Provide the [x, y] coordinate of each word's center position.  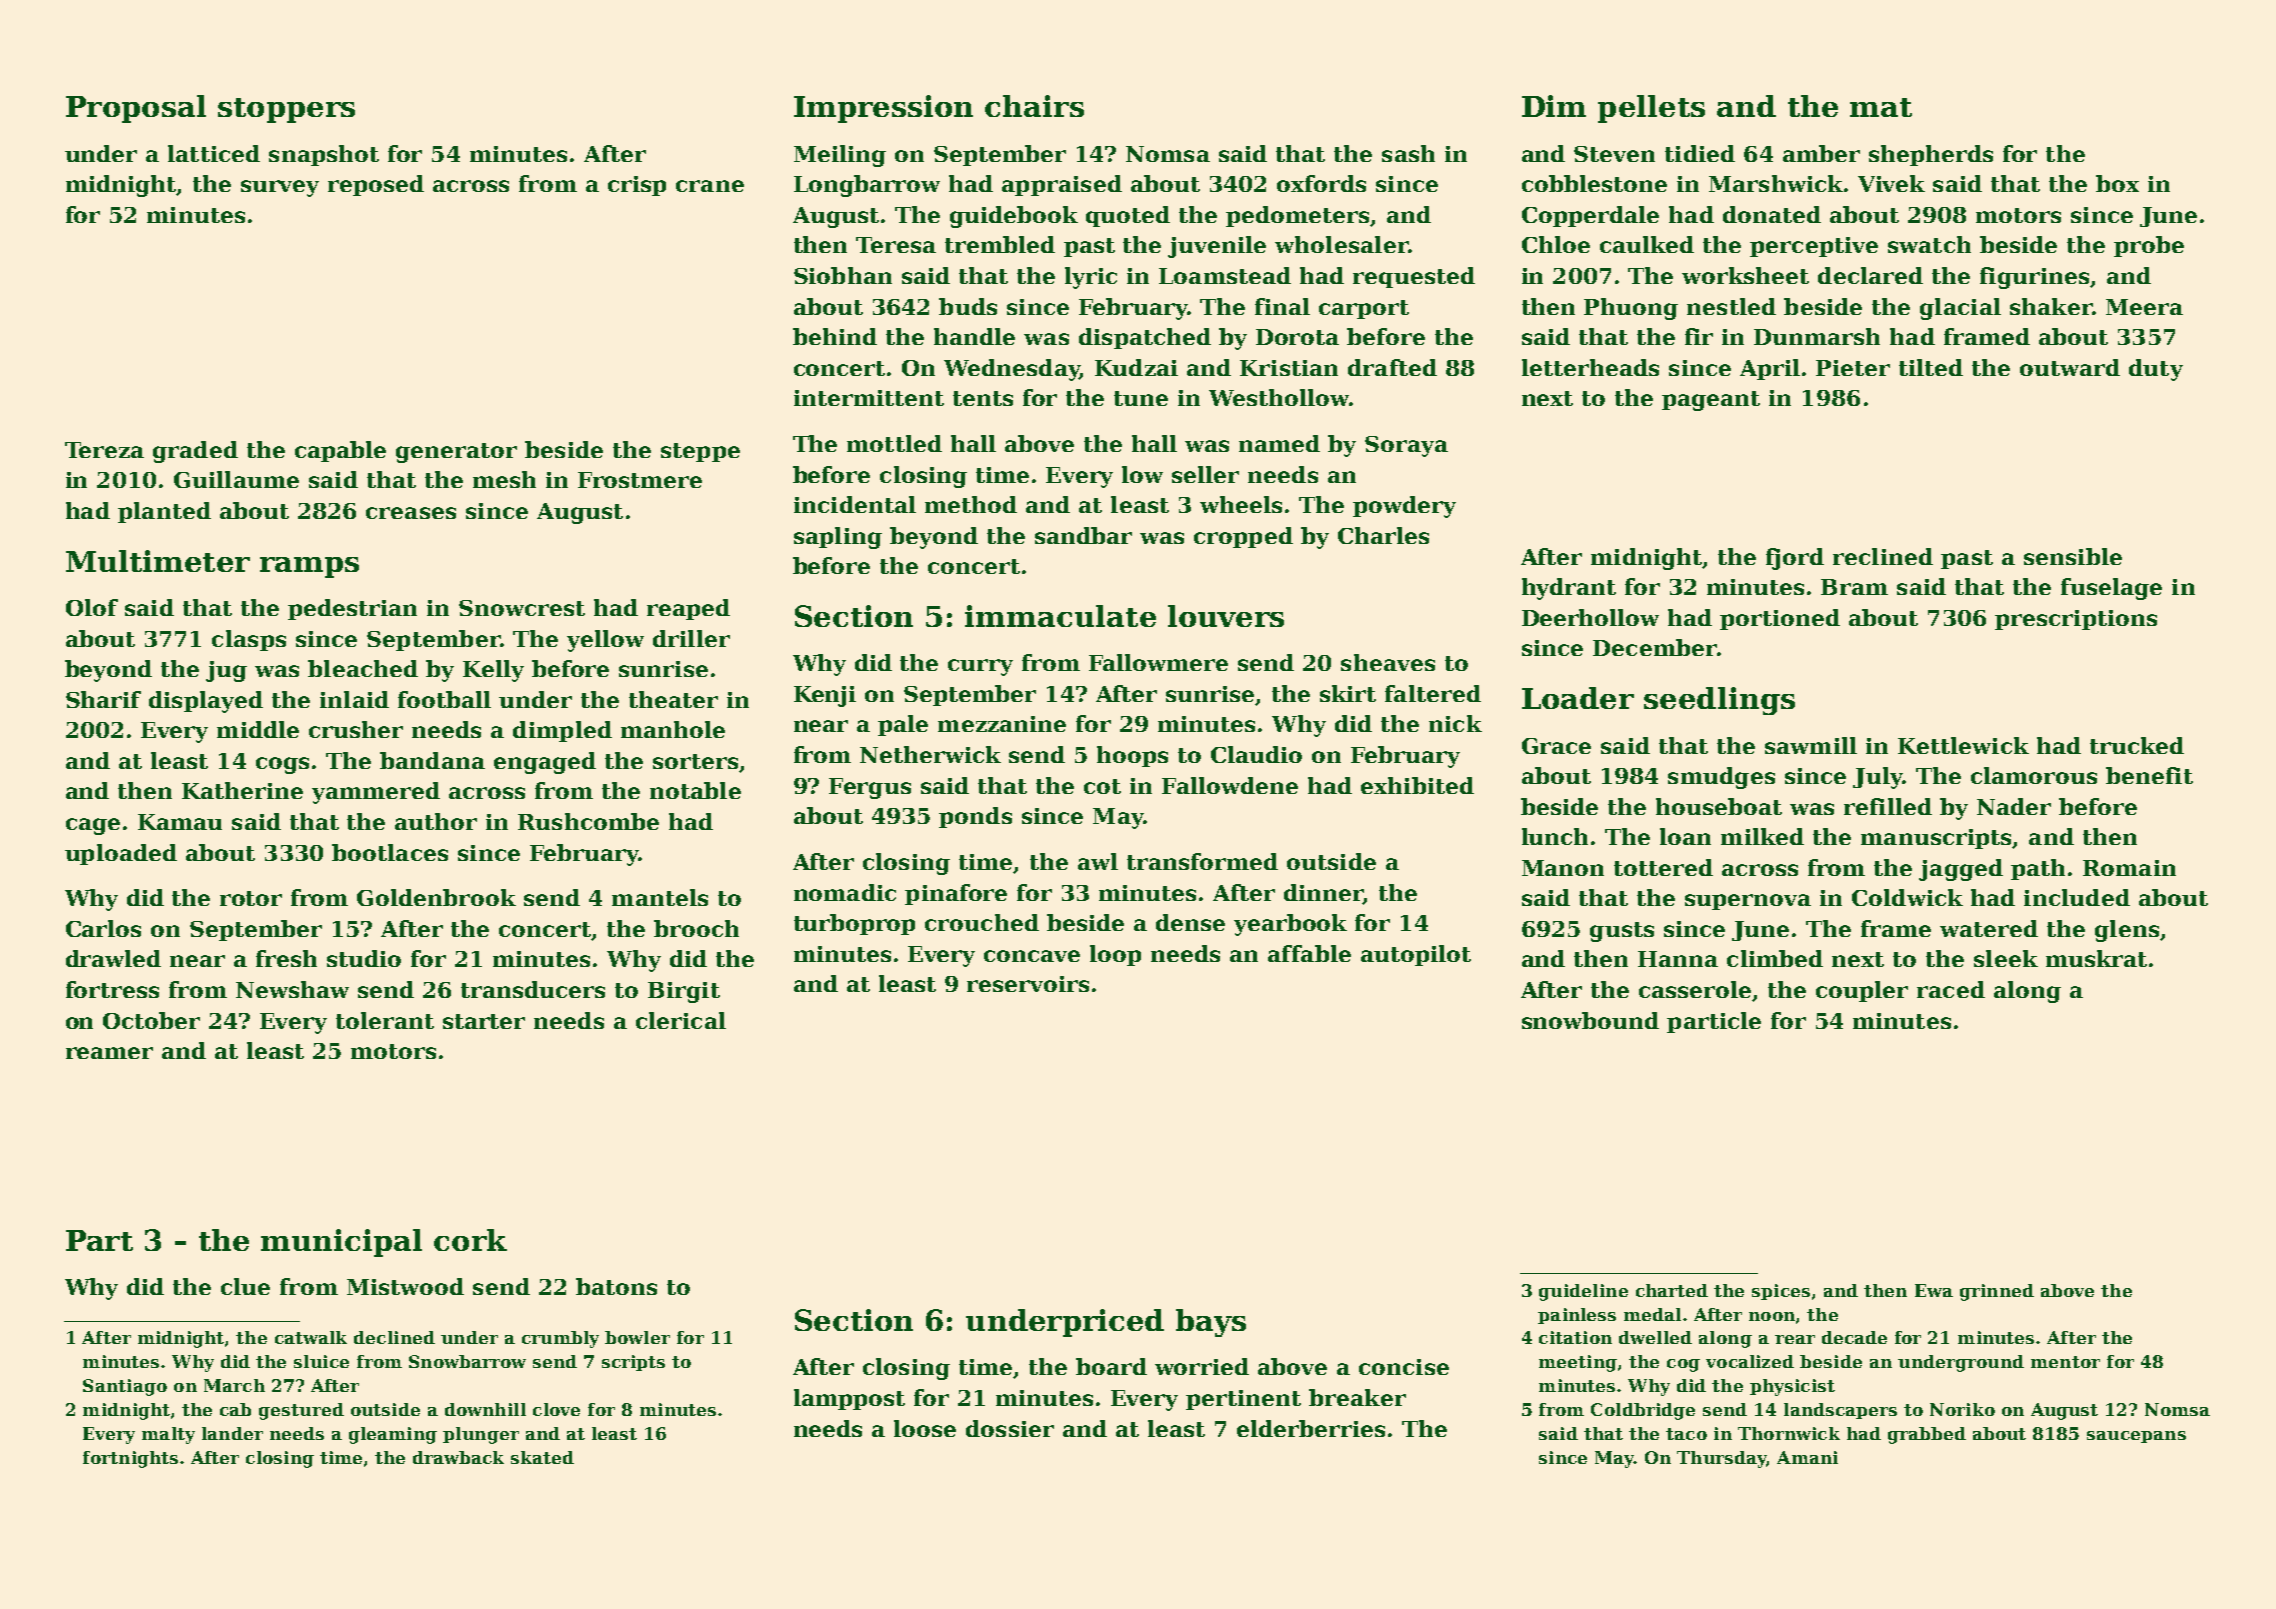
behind [835, 336]
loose [925, 1428]
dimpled [562, 731]
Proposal [136, 109]
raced [1951, 989]
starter [484, 1021]
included [2077, 897]
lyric [1091, 278]
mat [1881, 107]
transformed [1202, 861]
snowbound [1590, 1020]
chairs [1034, 106]
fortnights [130, 1459]
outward [2070, 367]
